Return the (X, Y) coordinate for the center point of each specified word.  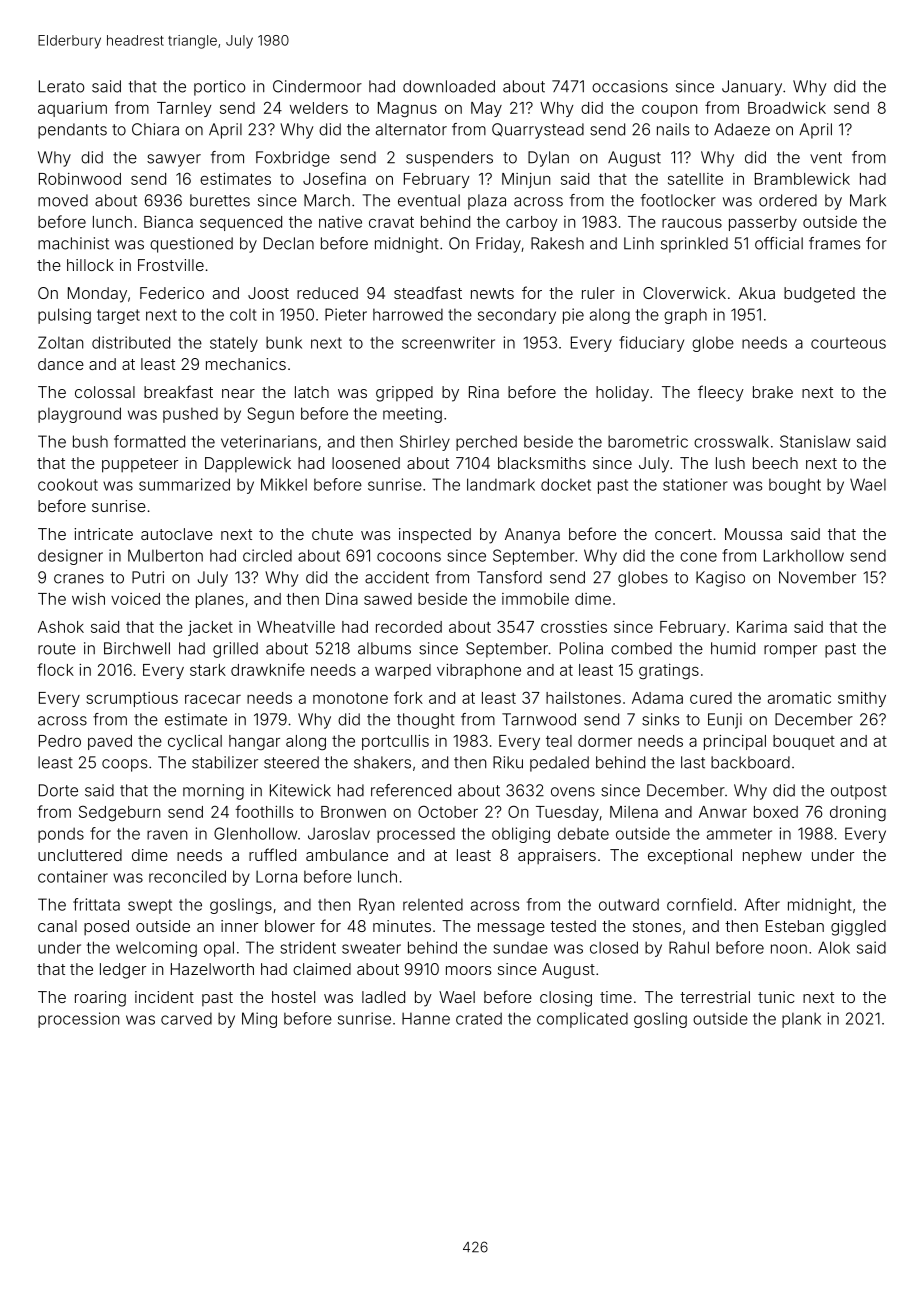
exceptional (690, 856)
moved (63, 200)
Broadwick (787, 108)
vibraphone (479, 671)
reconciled (187, 876)
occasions (630, 86)
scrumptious (132, 699)
